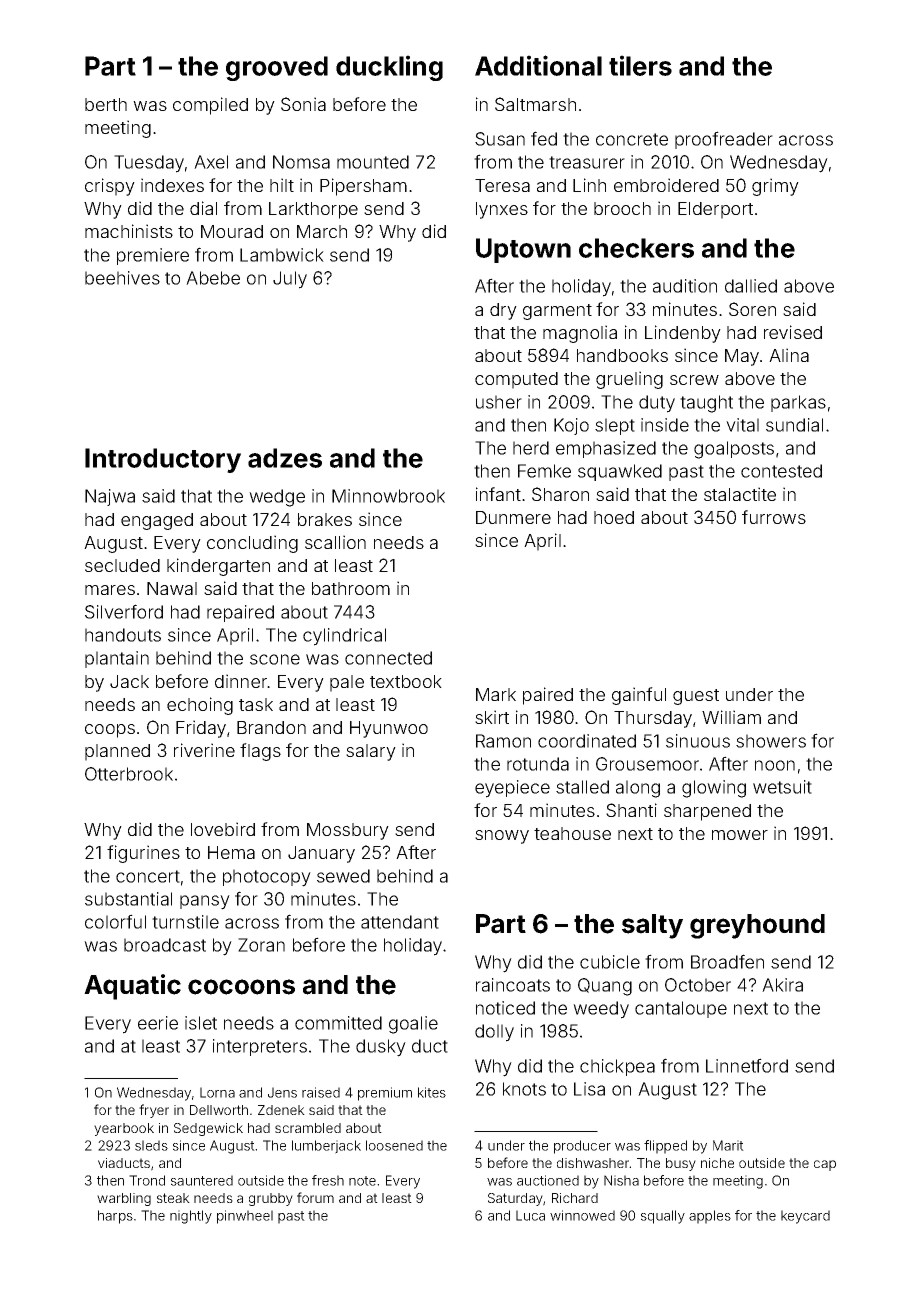 This image has width=924, height=1314. Describe the element at coordinates (389, 68) in the image. I see `duckling` at that location.
